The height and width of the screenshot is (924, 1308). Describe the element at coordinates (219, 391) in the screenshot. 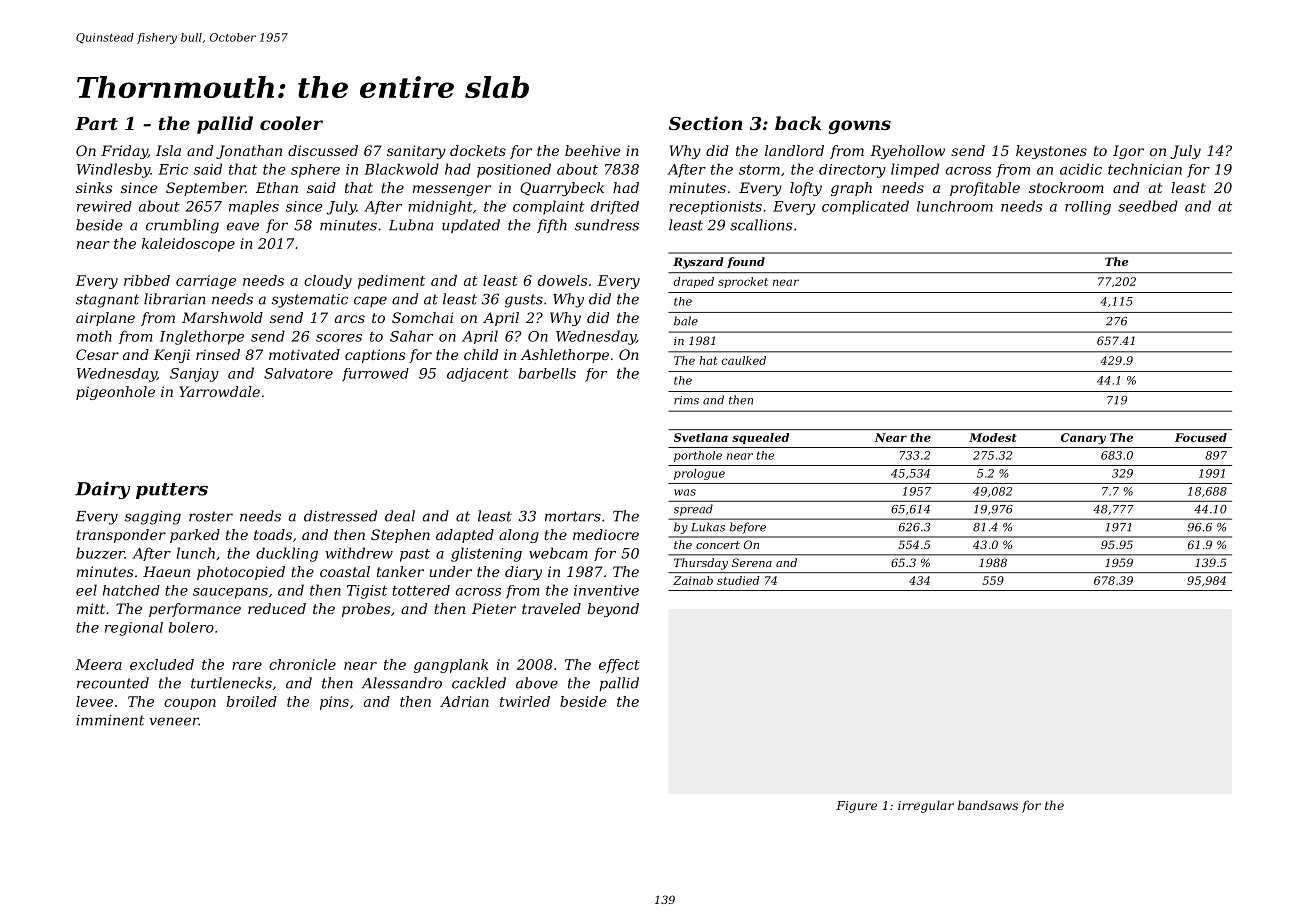

I see `Yarrowdale` at that location.
